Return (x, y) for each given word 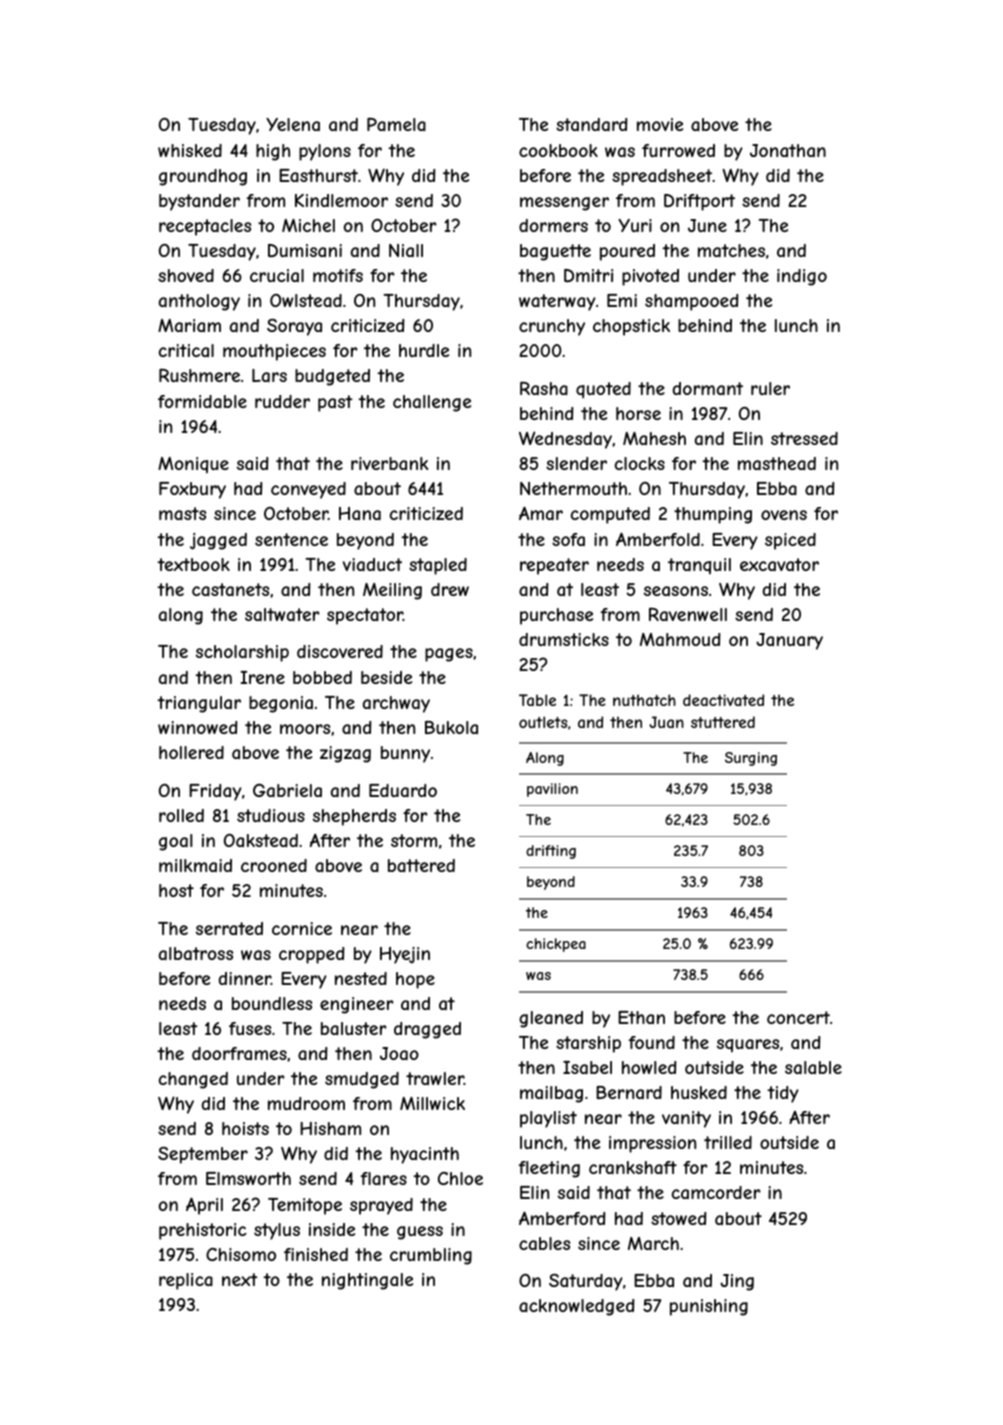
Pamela (396, 124)
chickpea (556, 945)
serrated (229, 928)
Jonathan (788, 150)
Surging (751, 759)
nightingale (367, 1281)
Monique (193, 465)
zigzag (345, 754)
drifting (551, 852)
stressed (804, 438)
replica (186, 1281)
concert (798, 1017)
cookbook (558, 150)
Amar (541, 513)
